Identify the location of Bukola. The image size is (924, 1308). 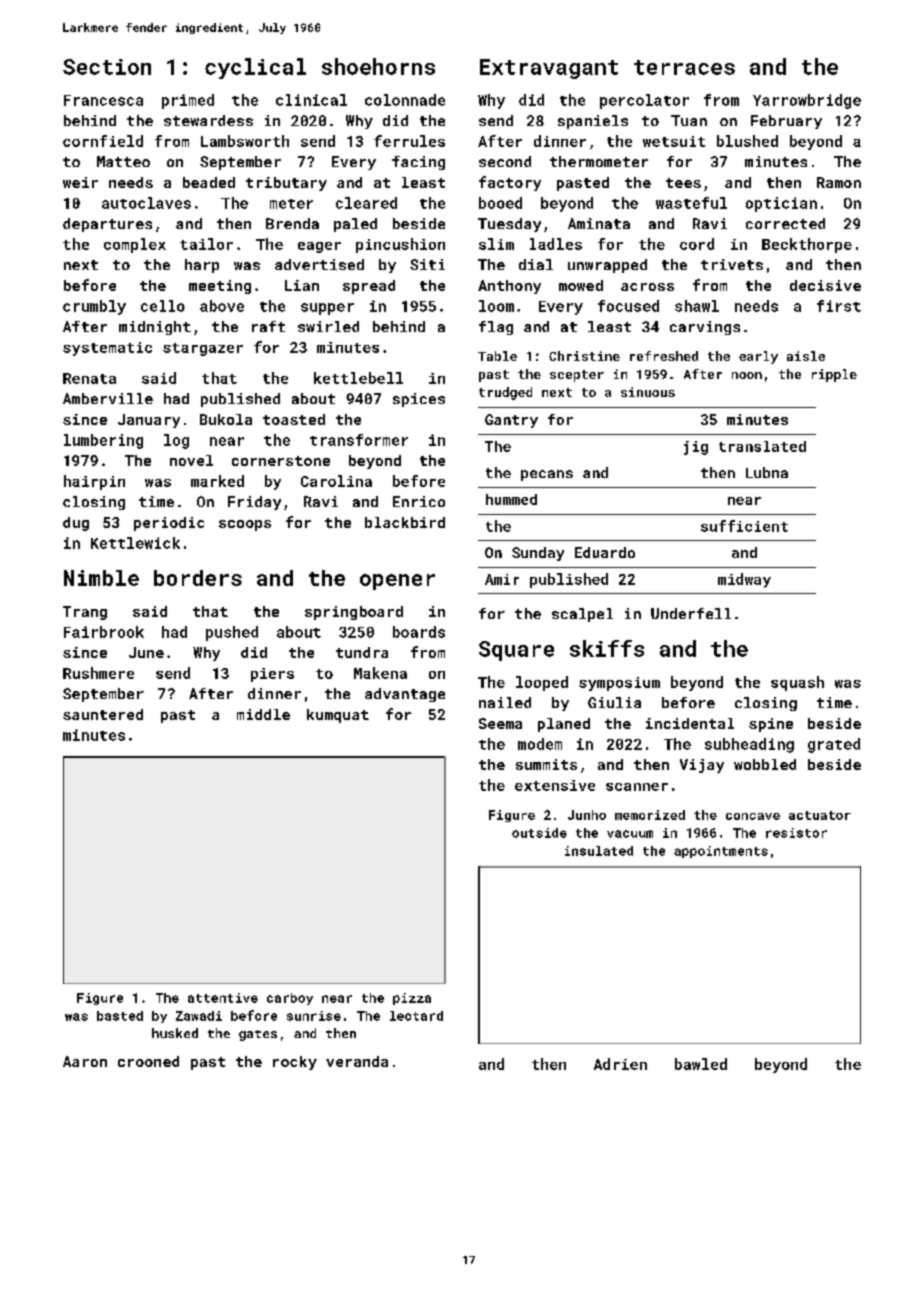
(226, 419).
